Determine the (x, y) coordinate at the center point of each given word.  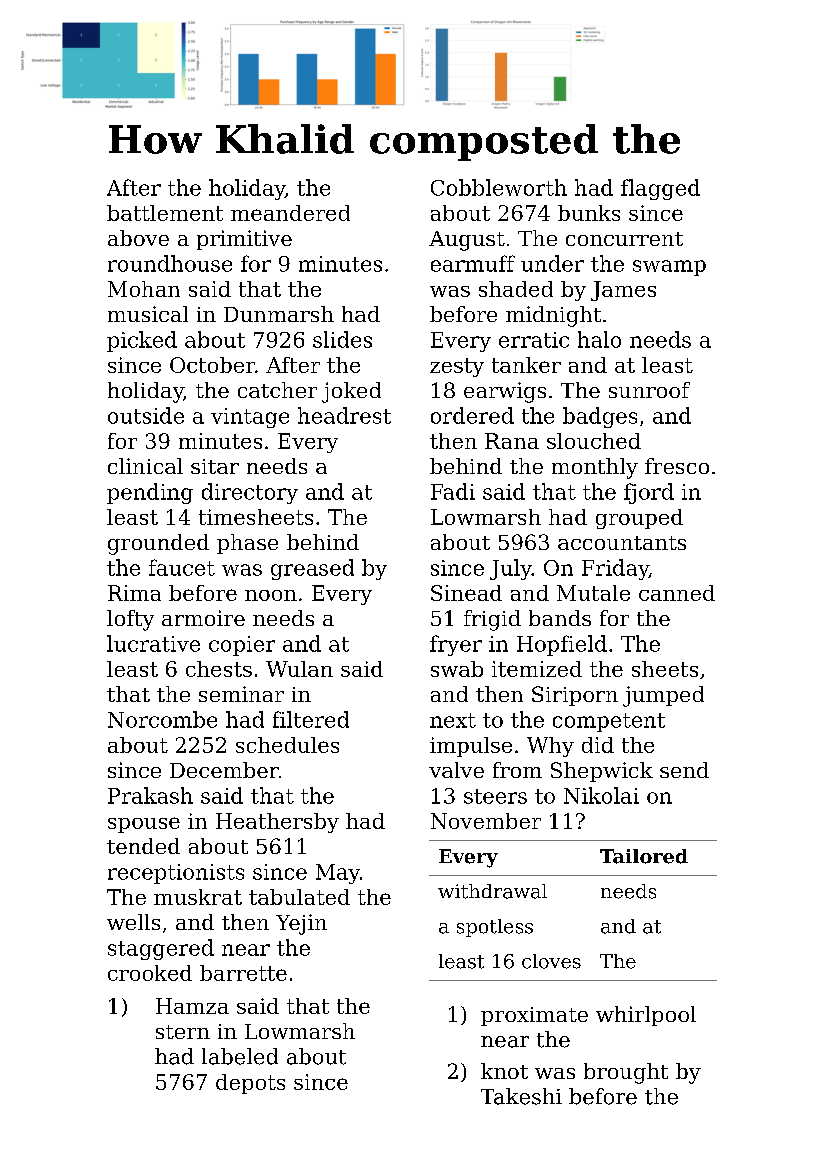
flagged (660, 189)
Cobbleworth (499, 187)
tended (143, 846)
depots (250, 1084)
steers (495, 796)
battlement (165, 213)
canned (677, 593)
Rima (134, 593)
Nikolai (601, 795)
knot (504, 1071)
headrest (344, 415)
